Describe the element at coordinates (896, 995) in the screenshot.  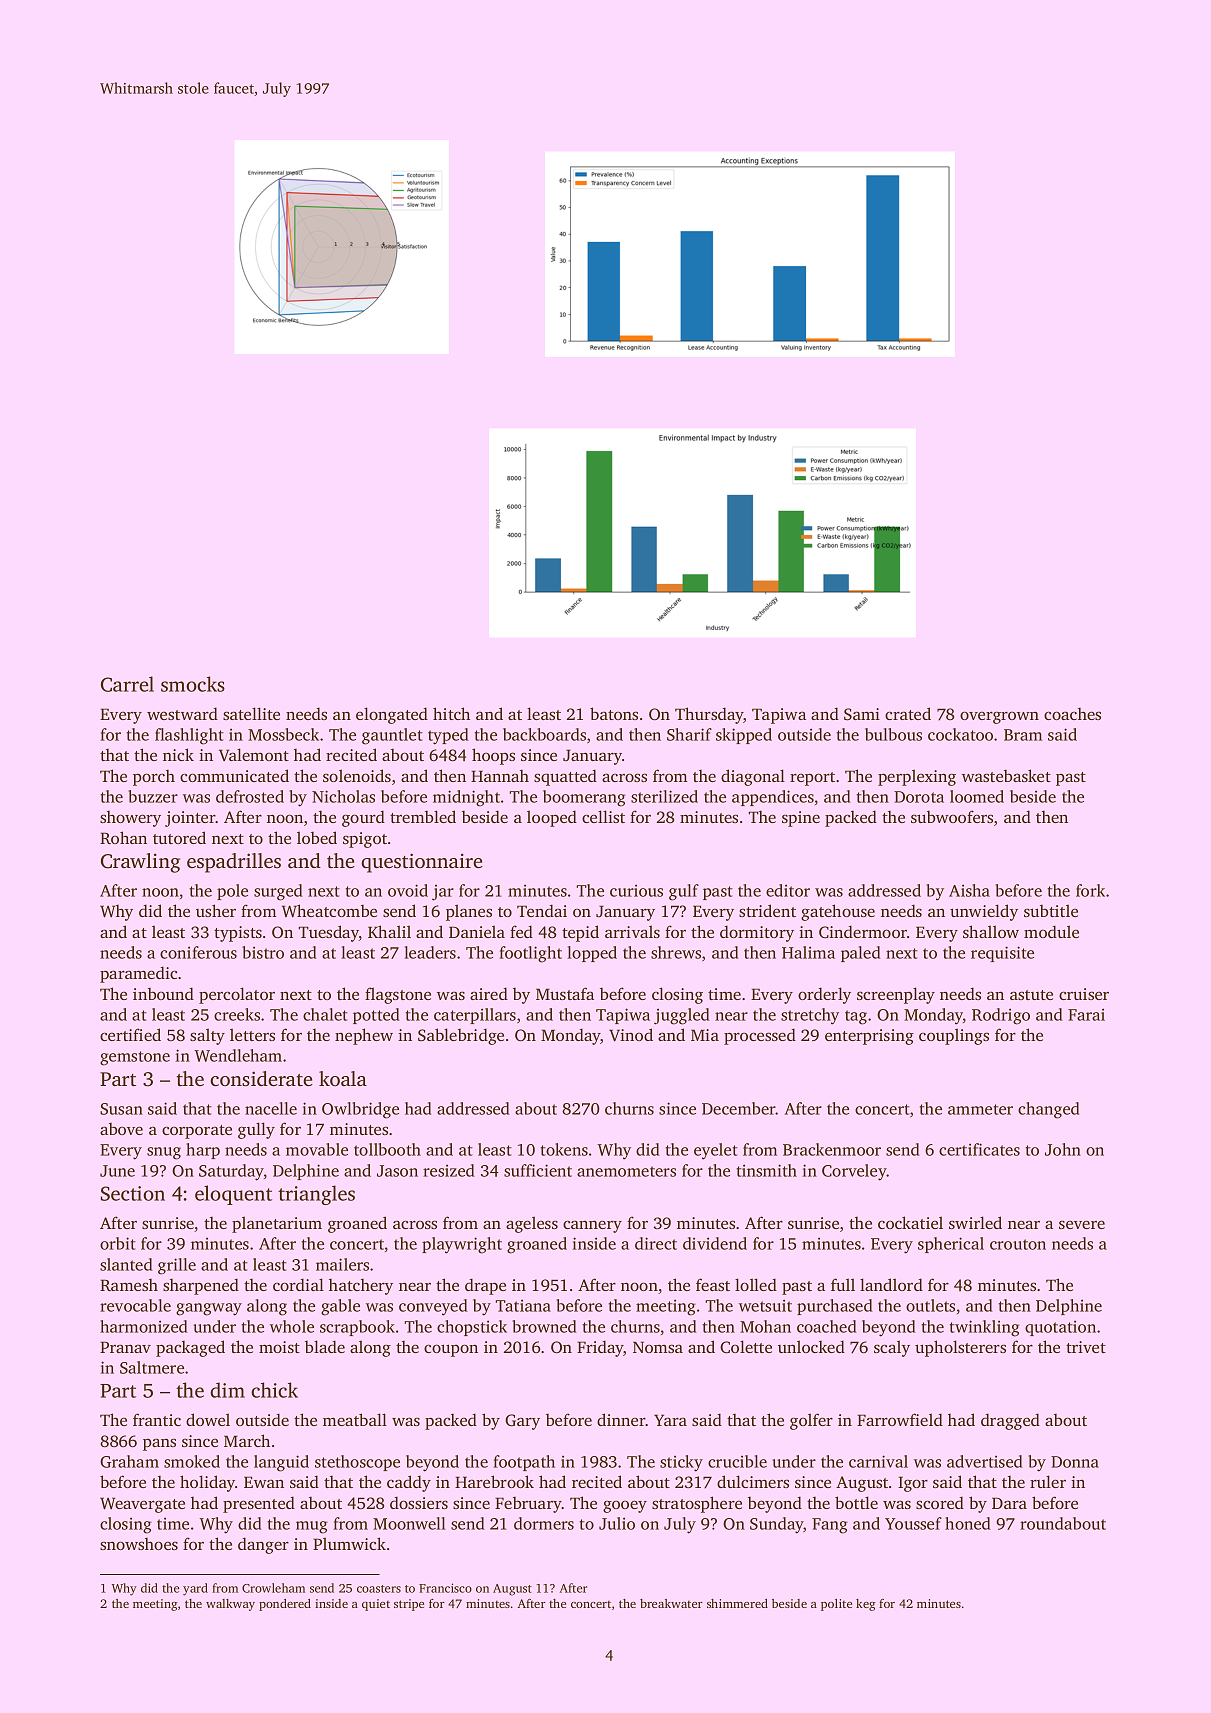
I see `screenplay` at that location.
